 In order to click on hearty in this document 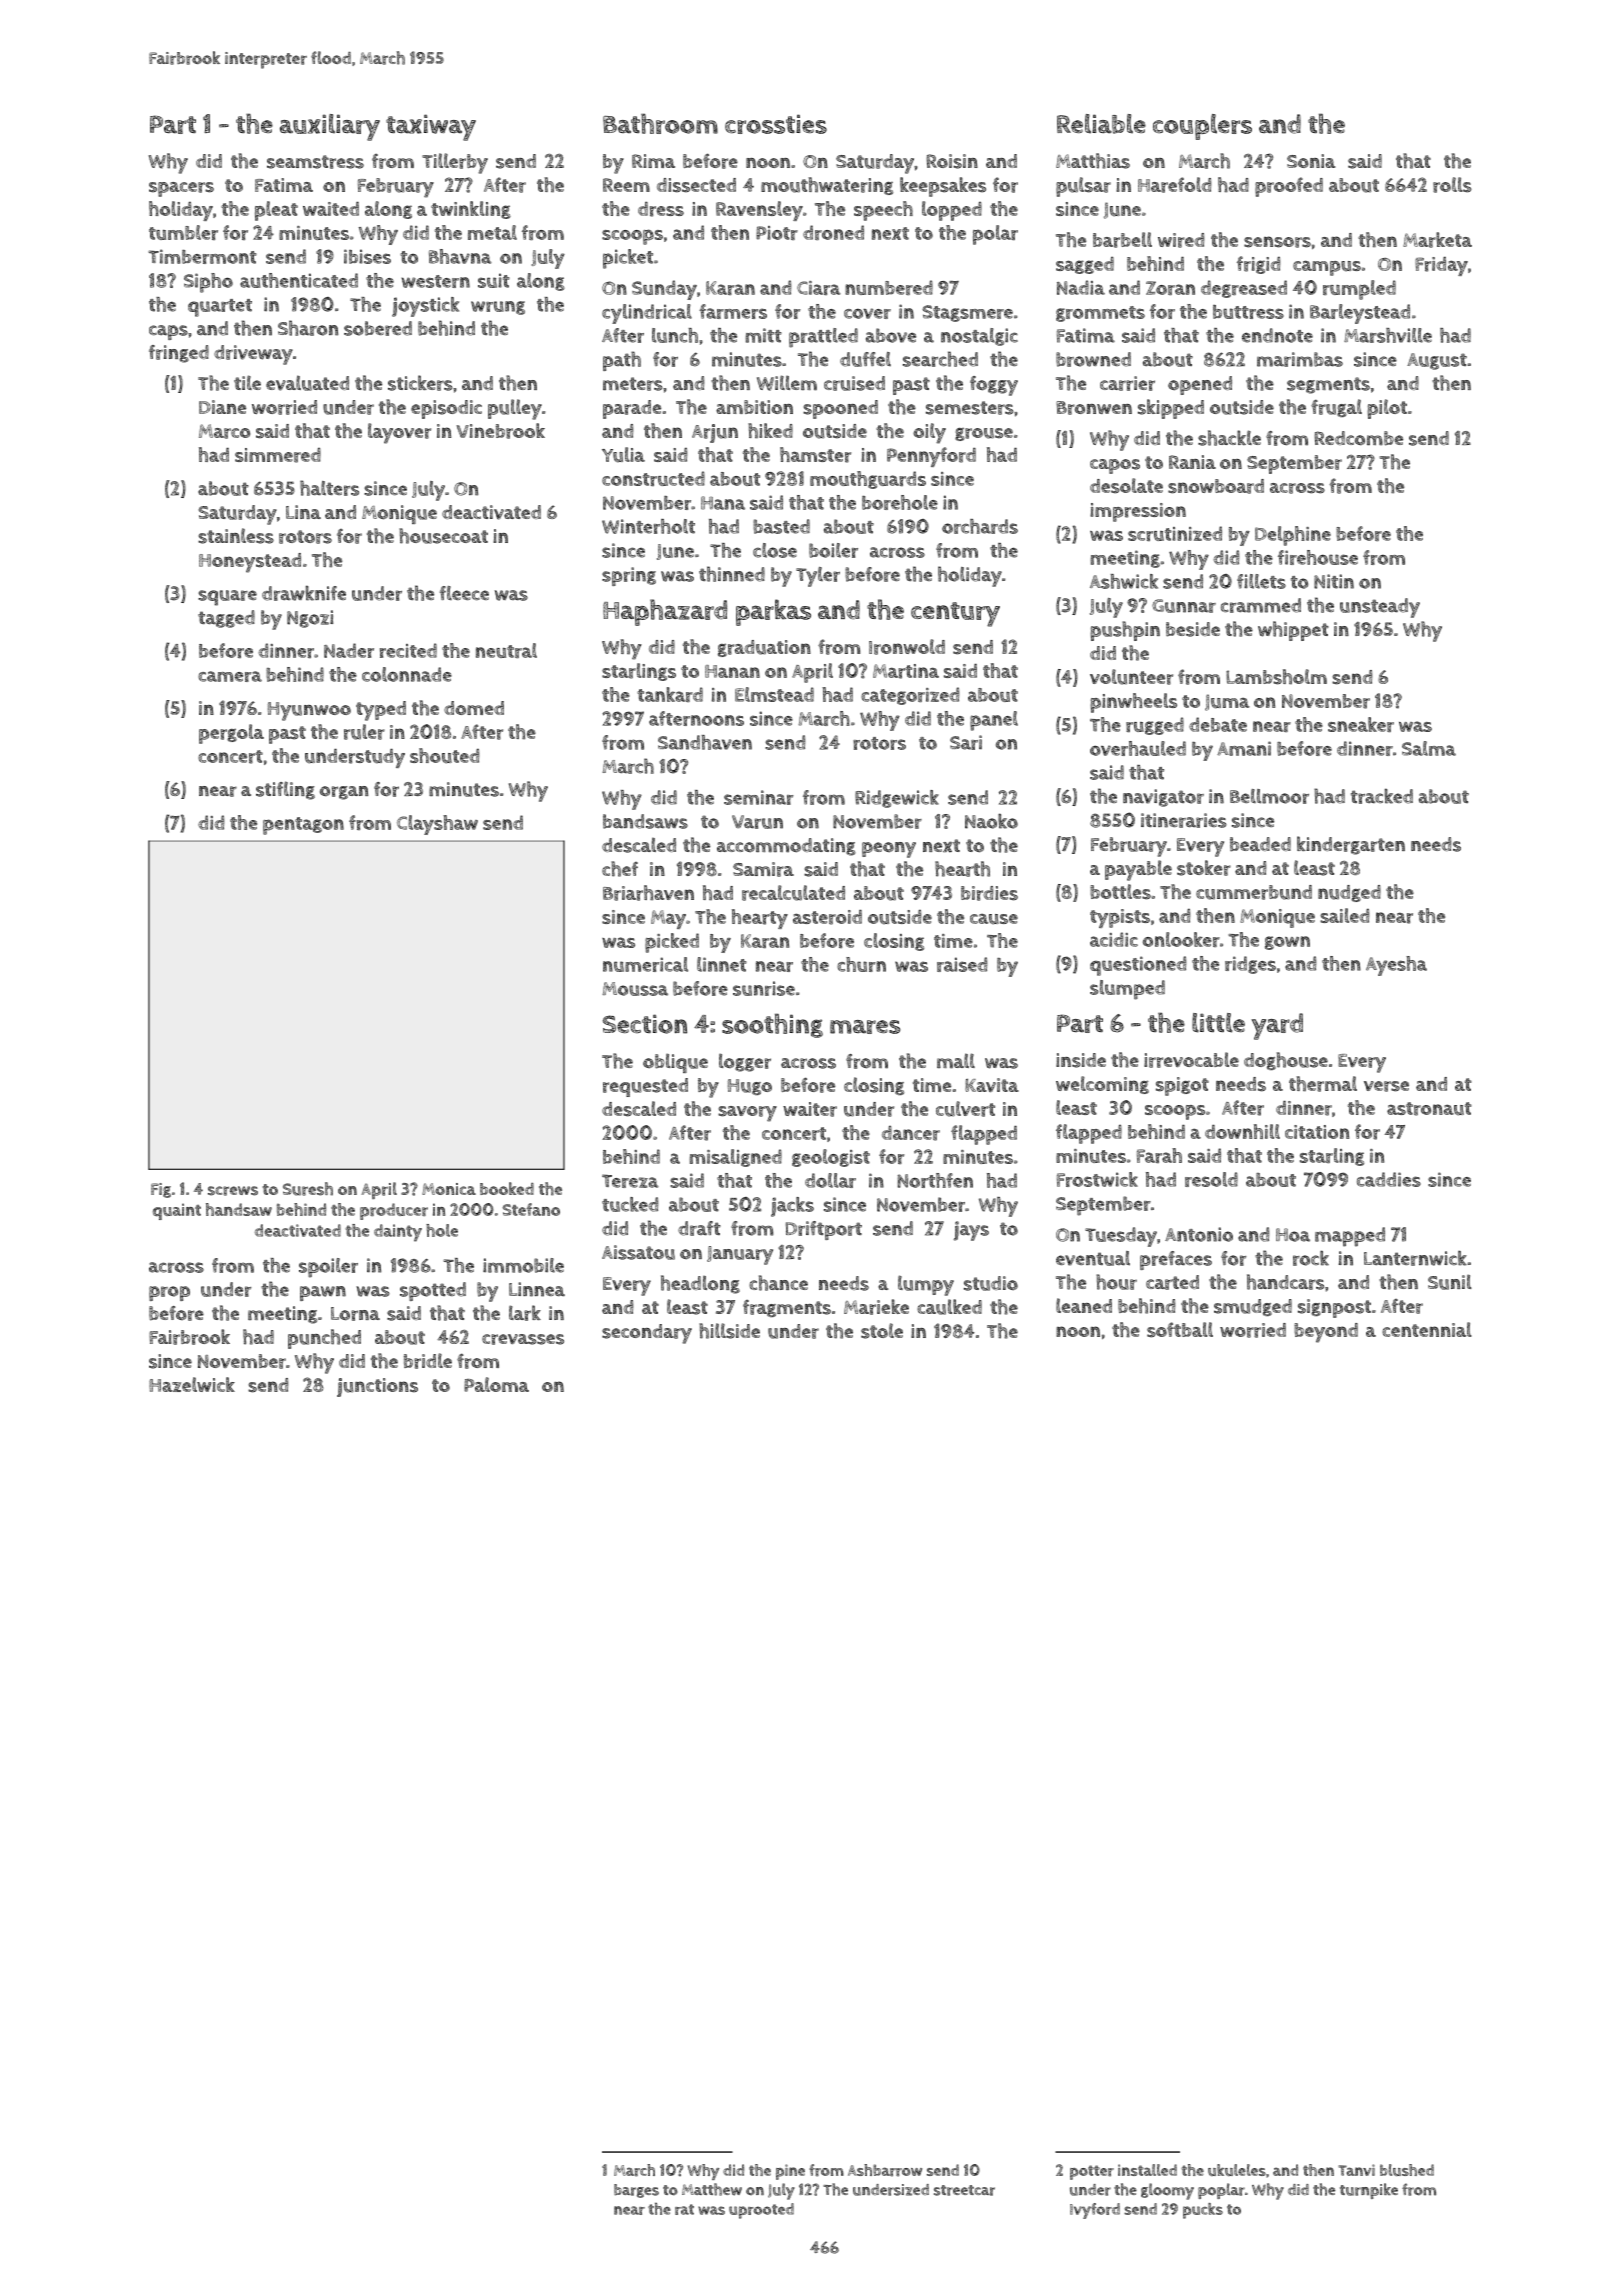, I will do `click(760, 919)`.
